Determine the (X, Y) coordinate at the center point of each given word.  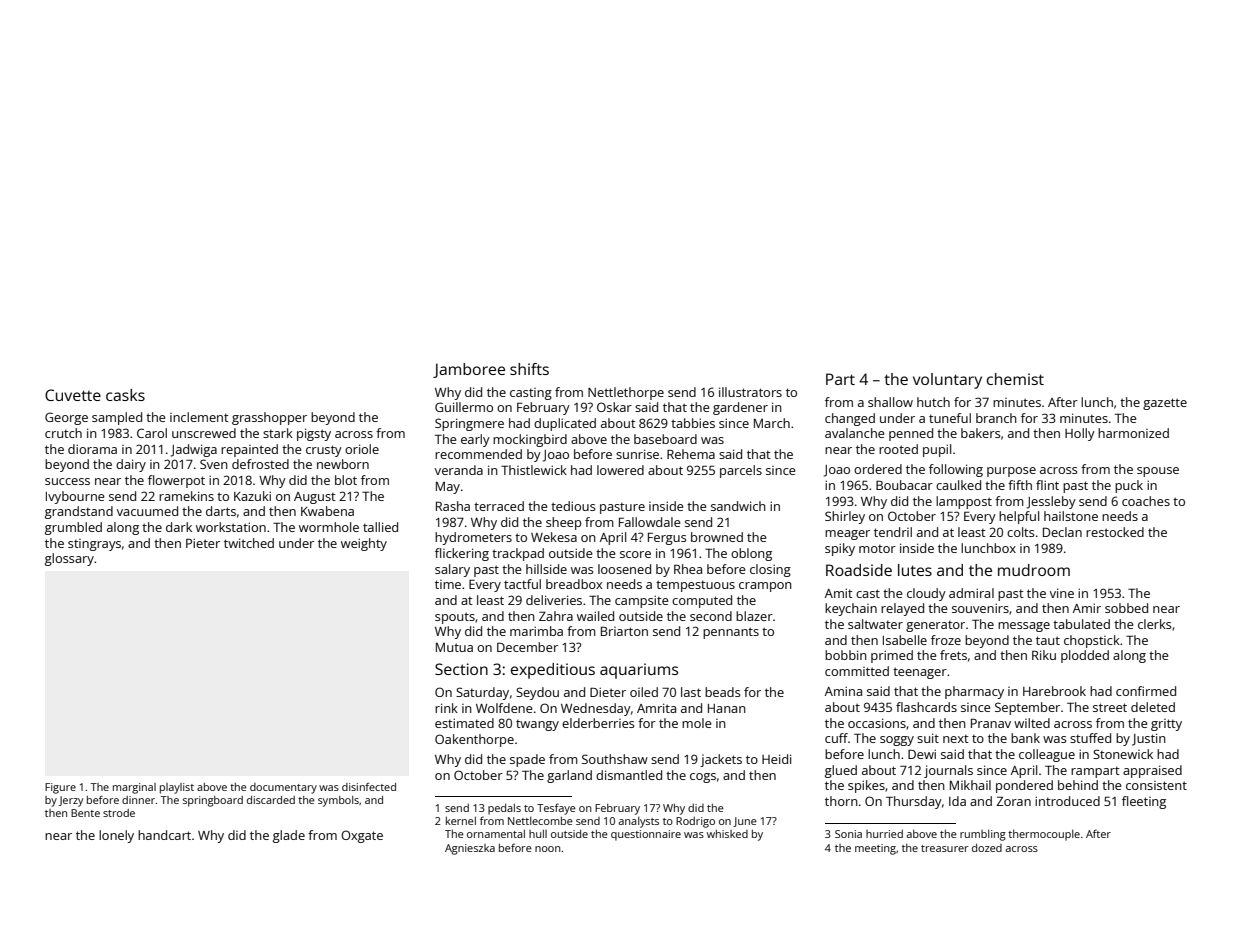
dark (179, 527)
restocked (1115, 532)
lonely (116, 836)
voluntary (947, 381)
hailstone (1071, 516)
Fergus (667, 538)
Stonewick (1123, 754)
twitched (249, 543)
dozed (987, 847)
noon (547, 849)
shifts (529, 369)
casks (125, 395)
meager (847, 535)
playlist (177, 788)
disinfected (369, 787)
